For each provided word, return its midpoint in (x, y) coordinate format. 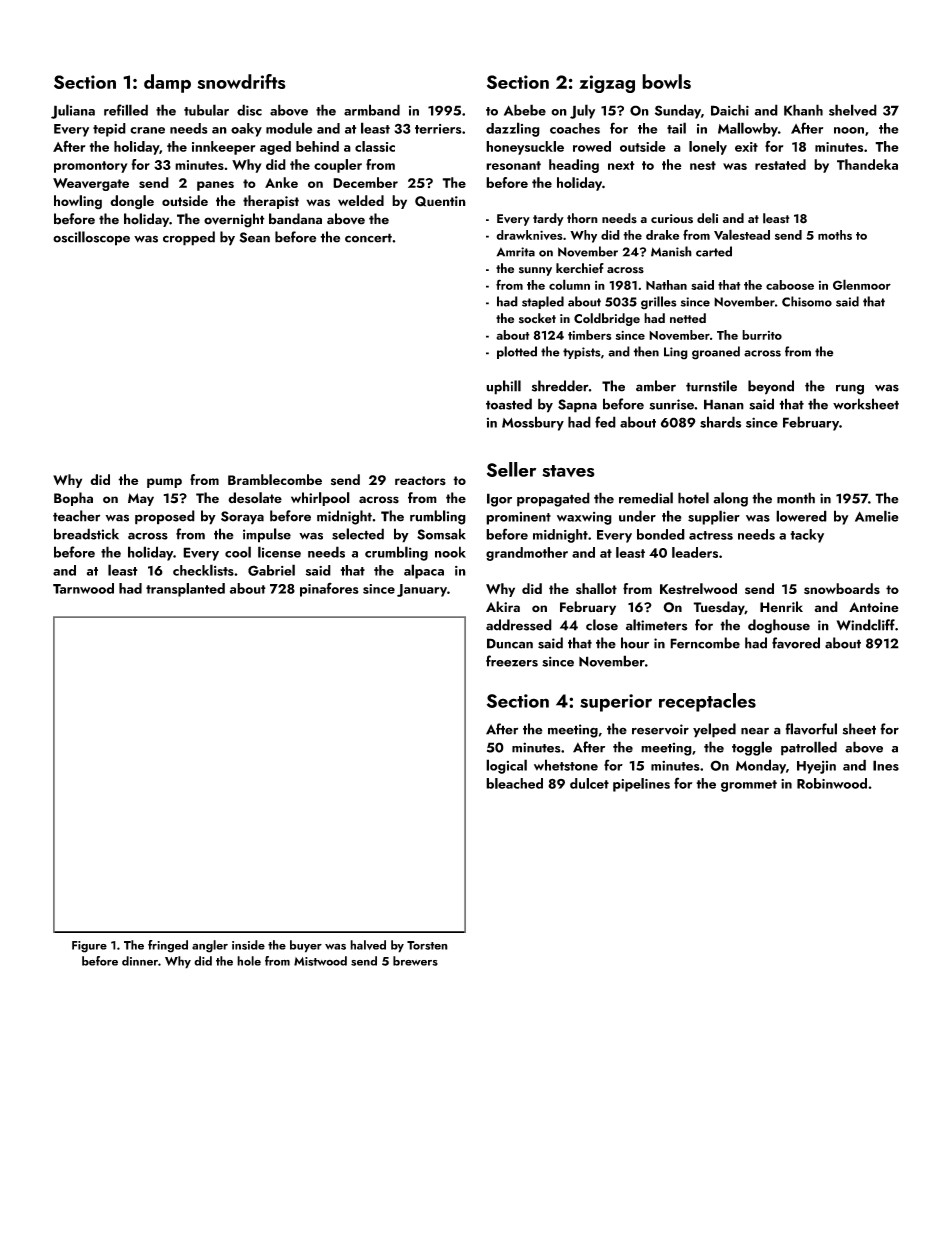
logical (506, 766)
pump (164, 483)
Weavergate (91, 184)
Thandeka (867, 164)
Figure (89, 947)
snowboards (842, 588)
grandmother (527, 554)
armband (372, 110)
